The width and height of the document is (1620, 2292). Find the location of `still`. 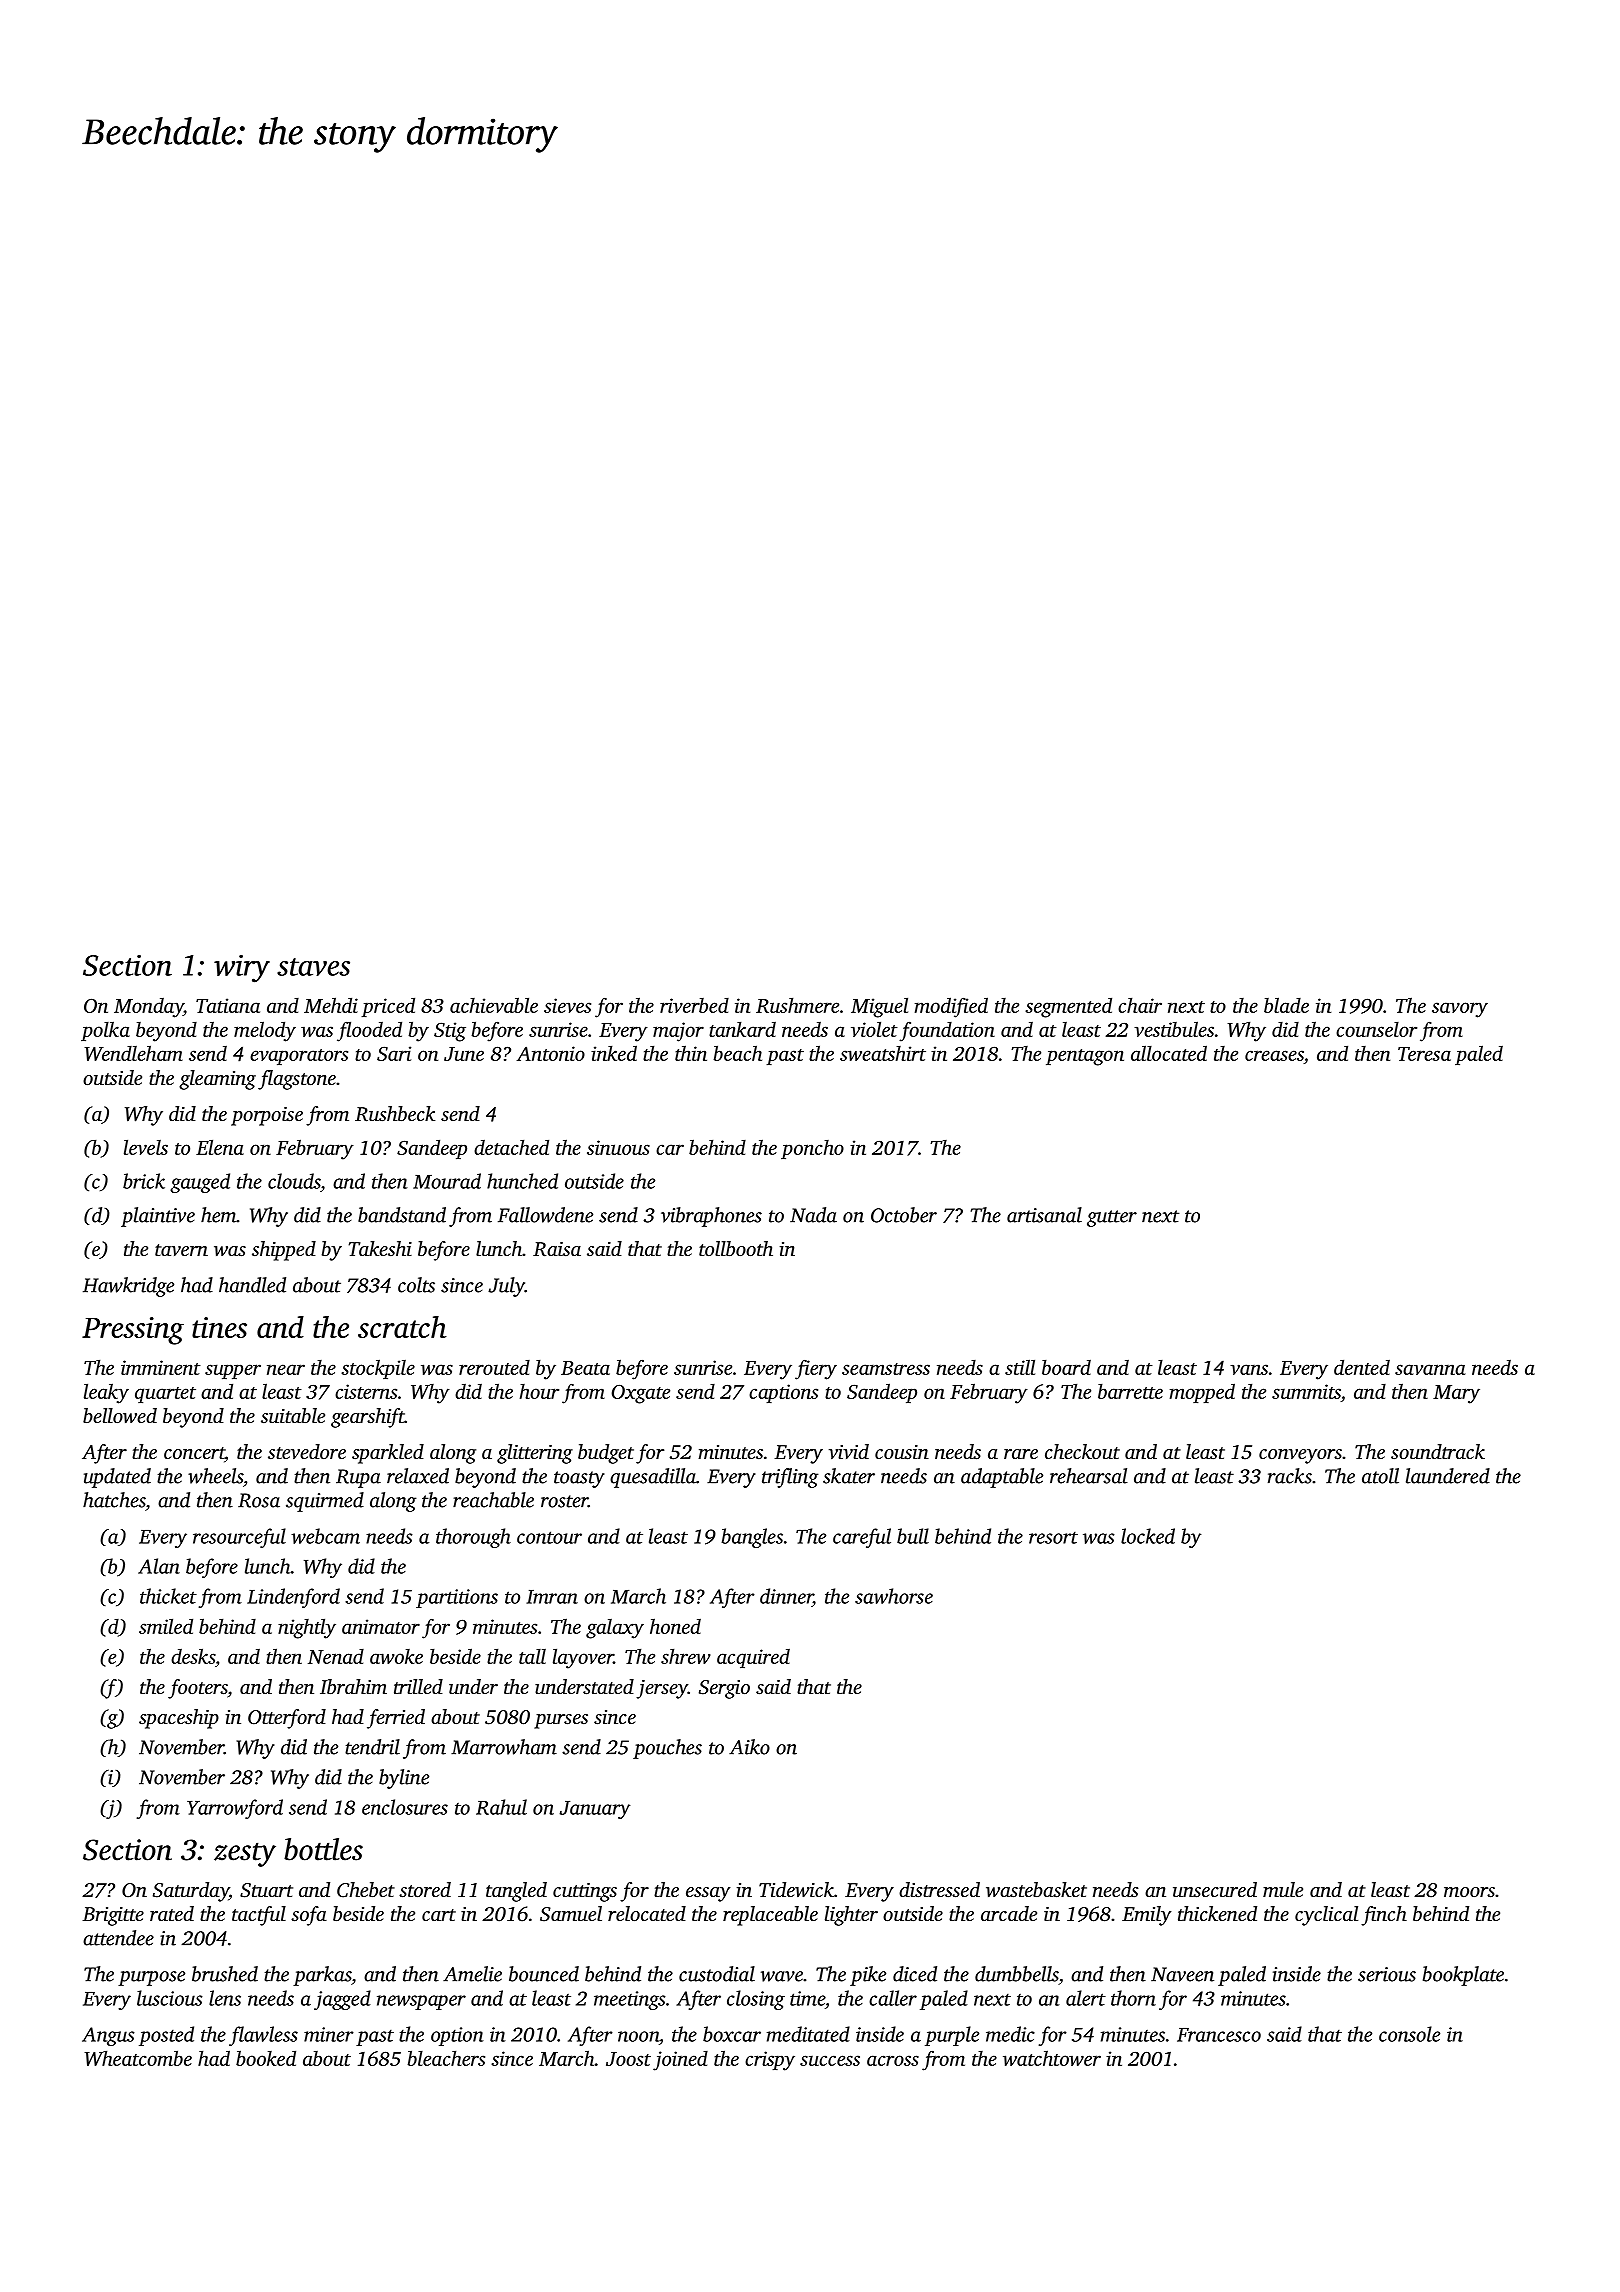

still is located at coordinates (1020, 1367).
